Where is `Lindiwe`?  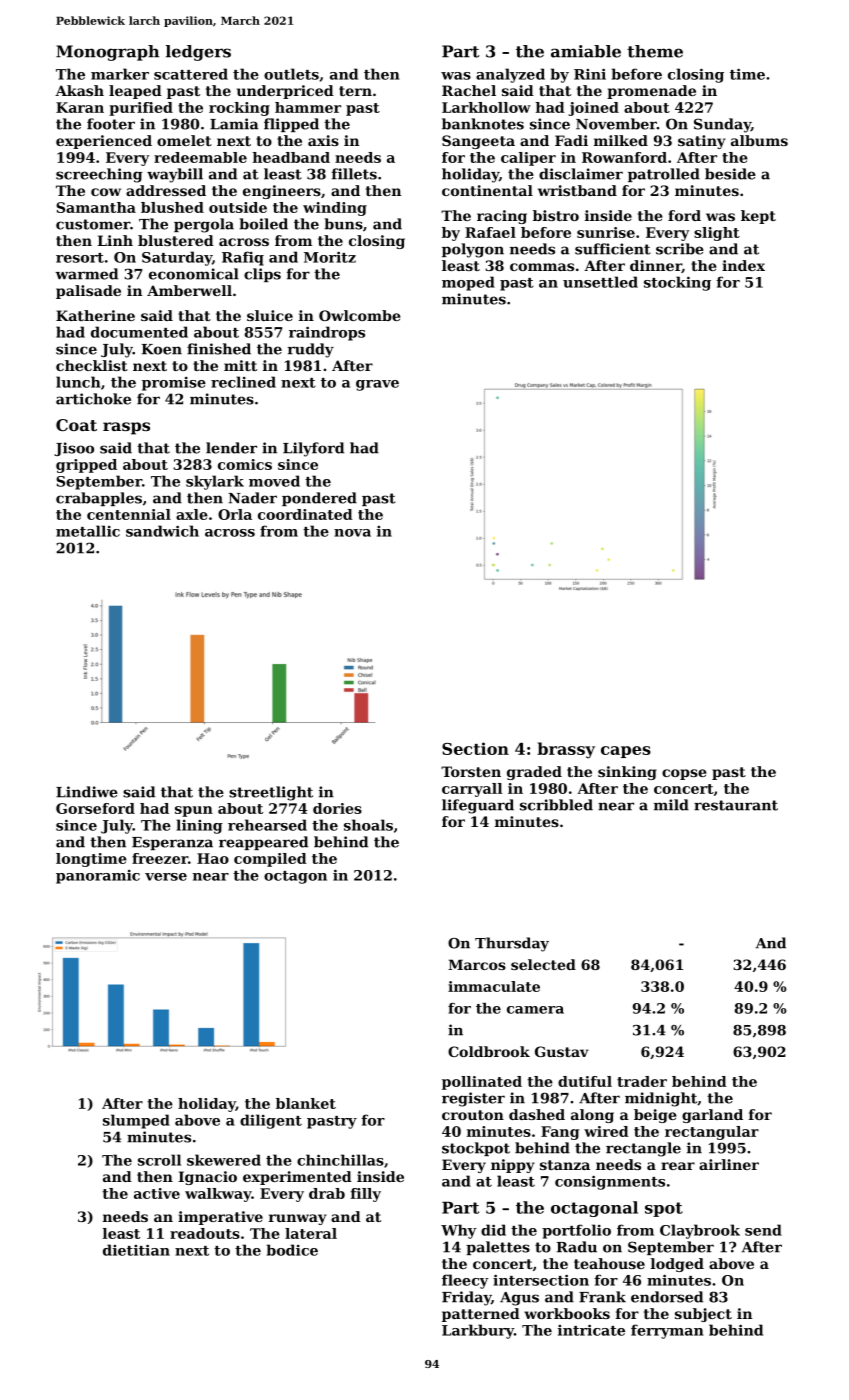
Lindiwe is located at coordinates (87, 792).
